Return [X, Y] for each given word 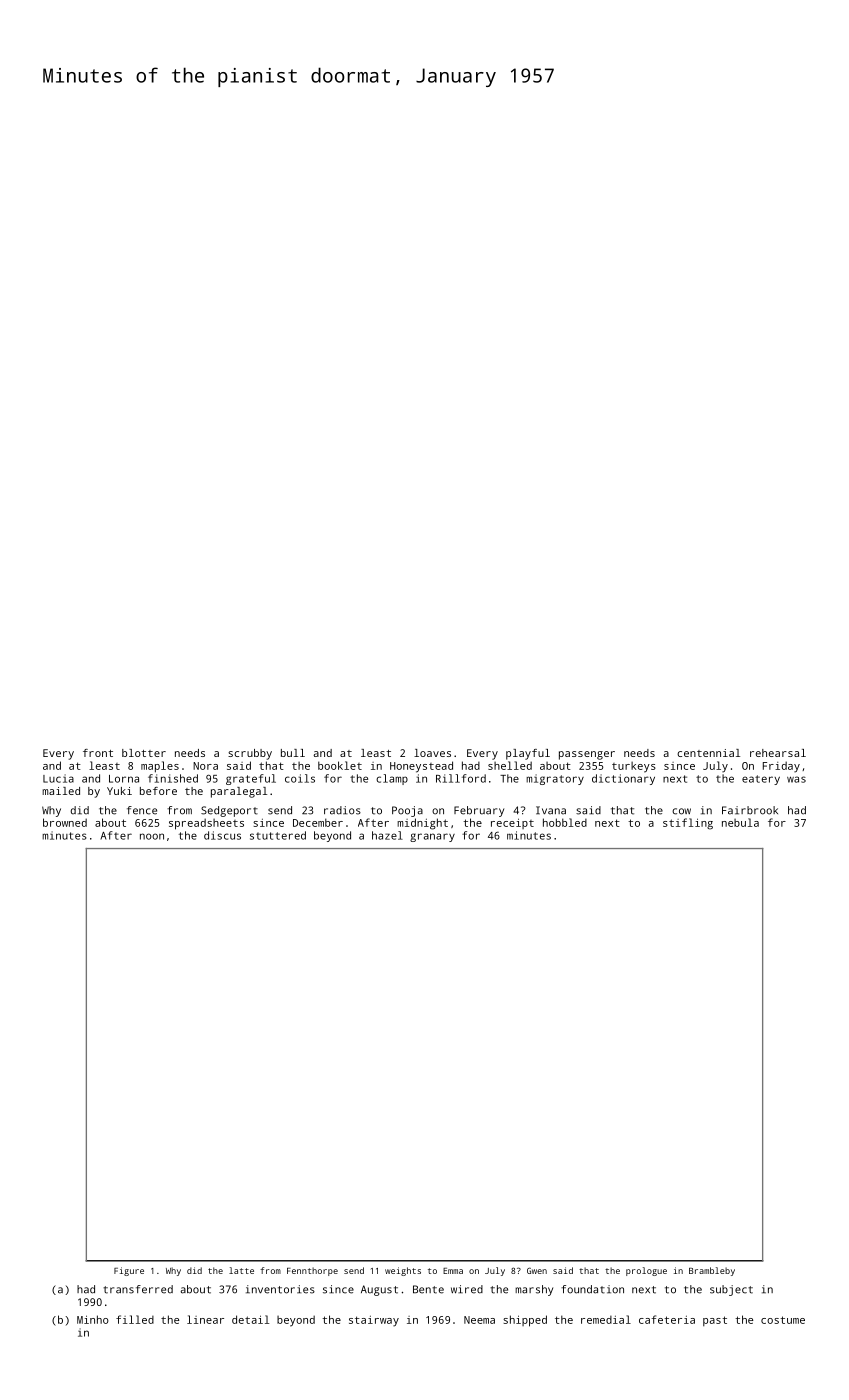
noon [152, 836]
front [98, 753]
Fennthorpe [312, 1271]
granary [432, 837]
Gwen [537, 1270]
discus [222, 835]
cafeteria [667, 1319]
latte [241, 1270]
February [479, 811]
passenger [587, 755]
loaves [432, 753]
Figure [129, 1271]
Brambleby [712, 1271]
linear [205, 1319]
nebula [740, 822]
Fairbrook [750, 810]
